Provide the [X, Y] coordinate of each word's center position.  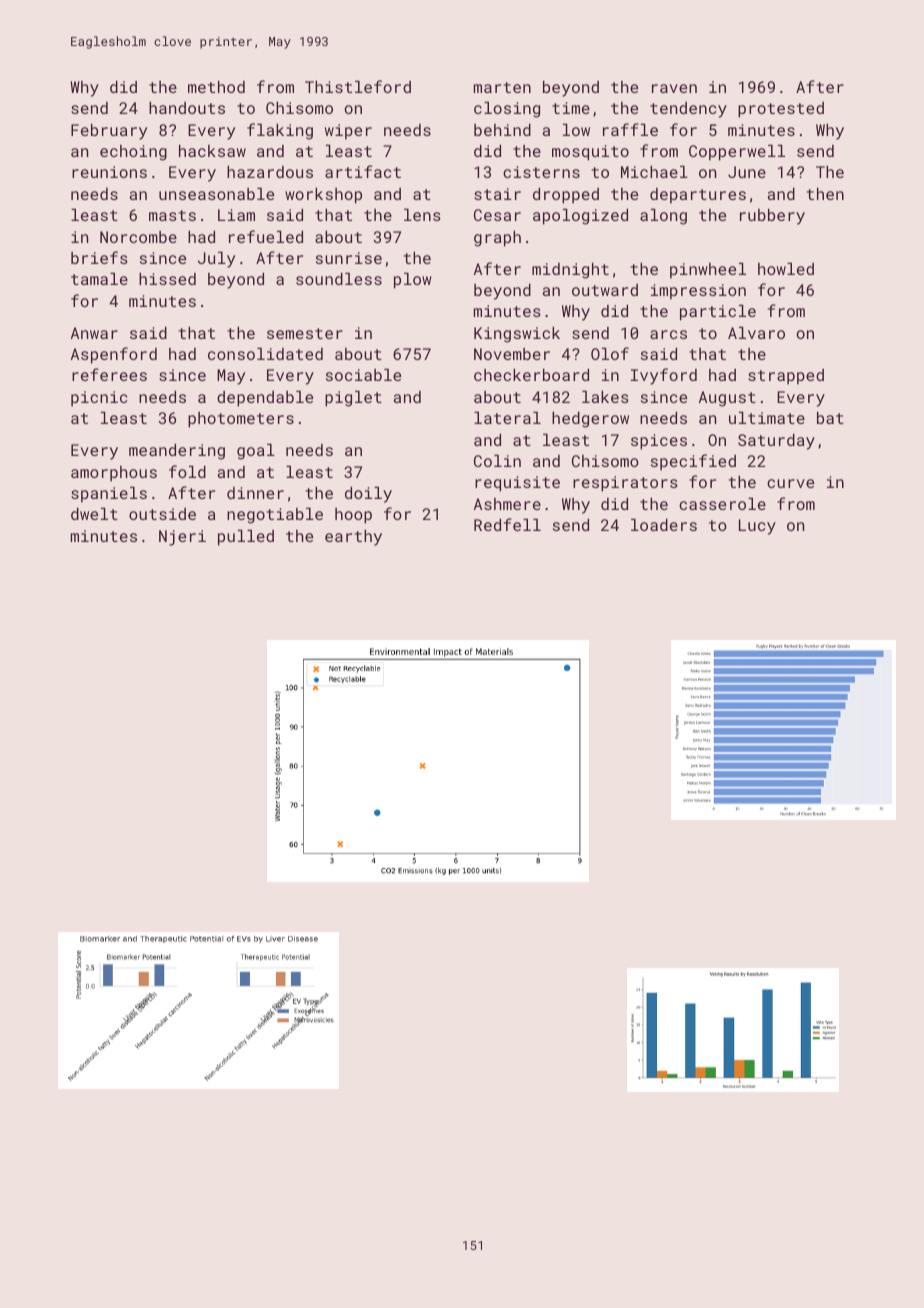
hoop [353, 516]
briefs [99, 257]
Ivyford [664, 376]
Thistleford [358, 86]
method [216, 87]
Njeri [182, 538]
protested [781, 110]
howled [786, 269]
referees [109, 374]
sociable [363, 375]
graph [497, 239]
